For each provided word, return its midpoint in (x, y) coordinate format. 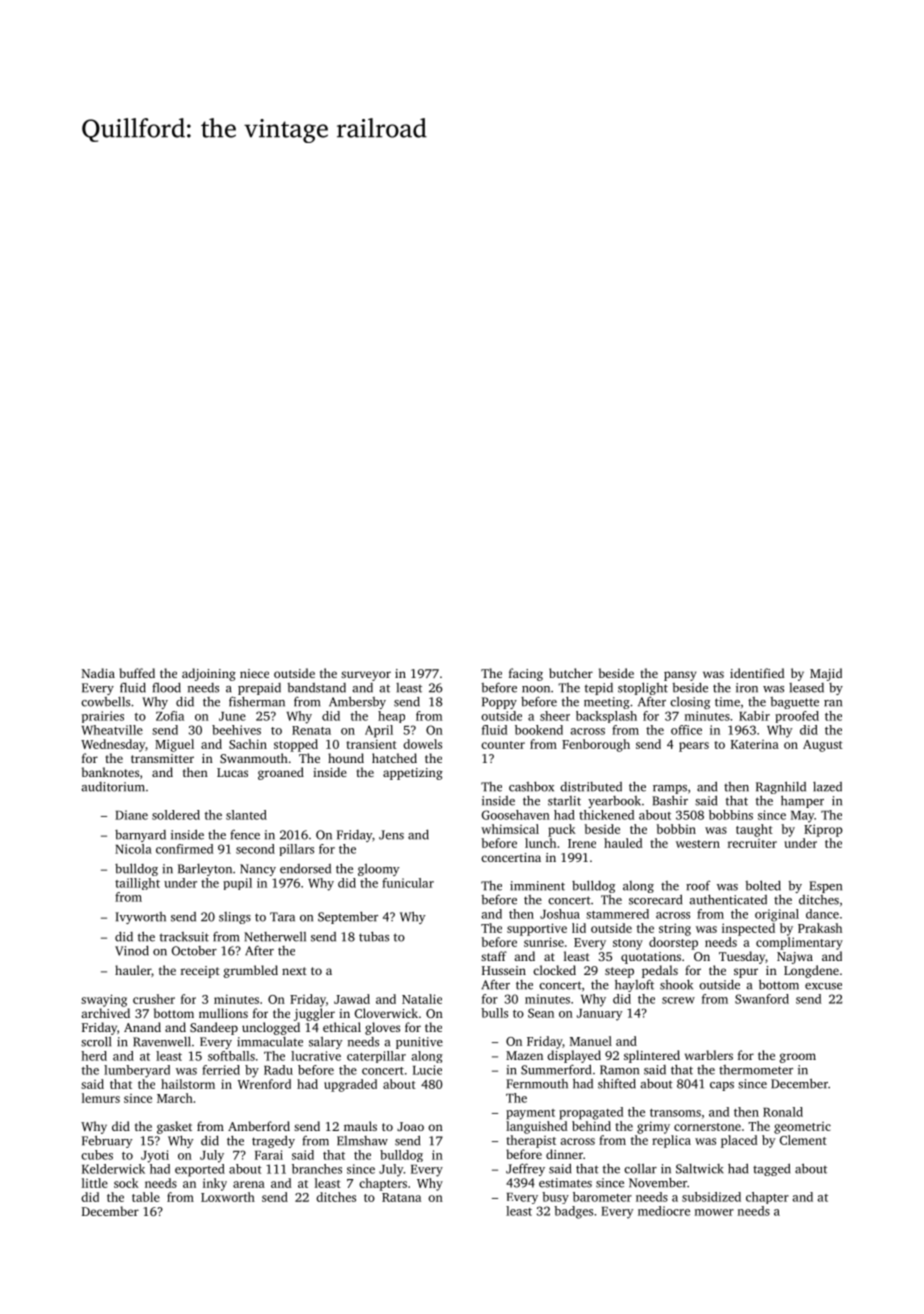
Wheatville (112, 730)
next (294, 971)
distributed (591, 787)
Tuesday (742, 957)
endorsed (305, 869)
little (95, 1183)
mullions (223, 1013)
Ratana (401, 1197)
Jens (391, 835)
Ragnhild (781, 787)
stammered (617, 914)
